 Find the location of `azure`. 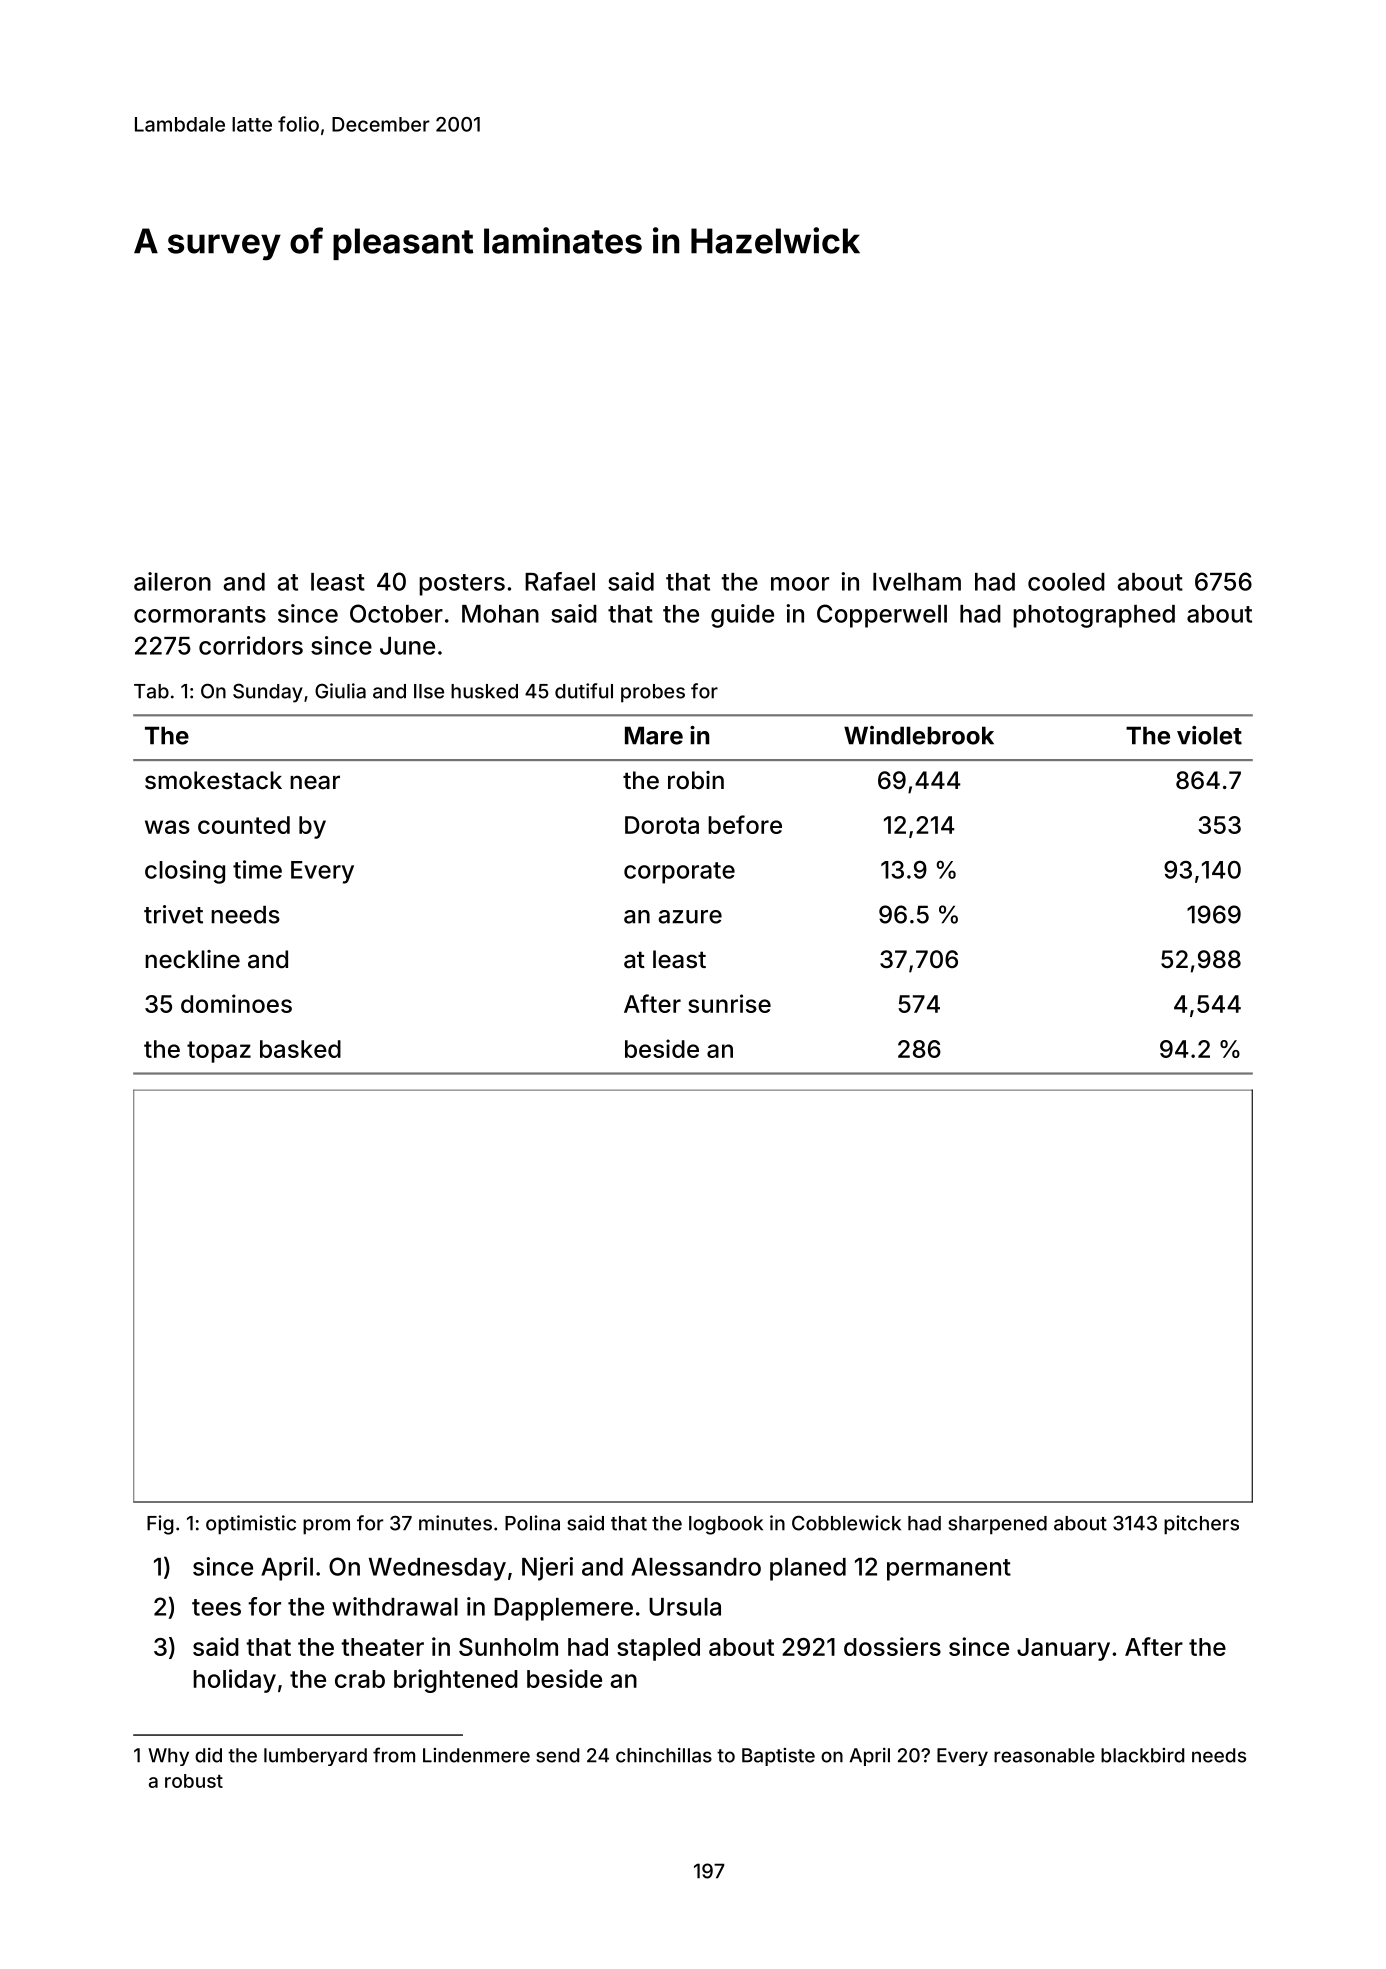

azure is located at coordinates (690, 917).
